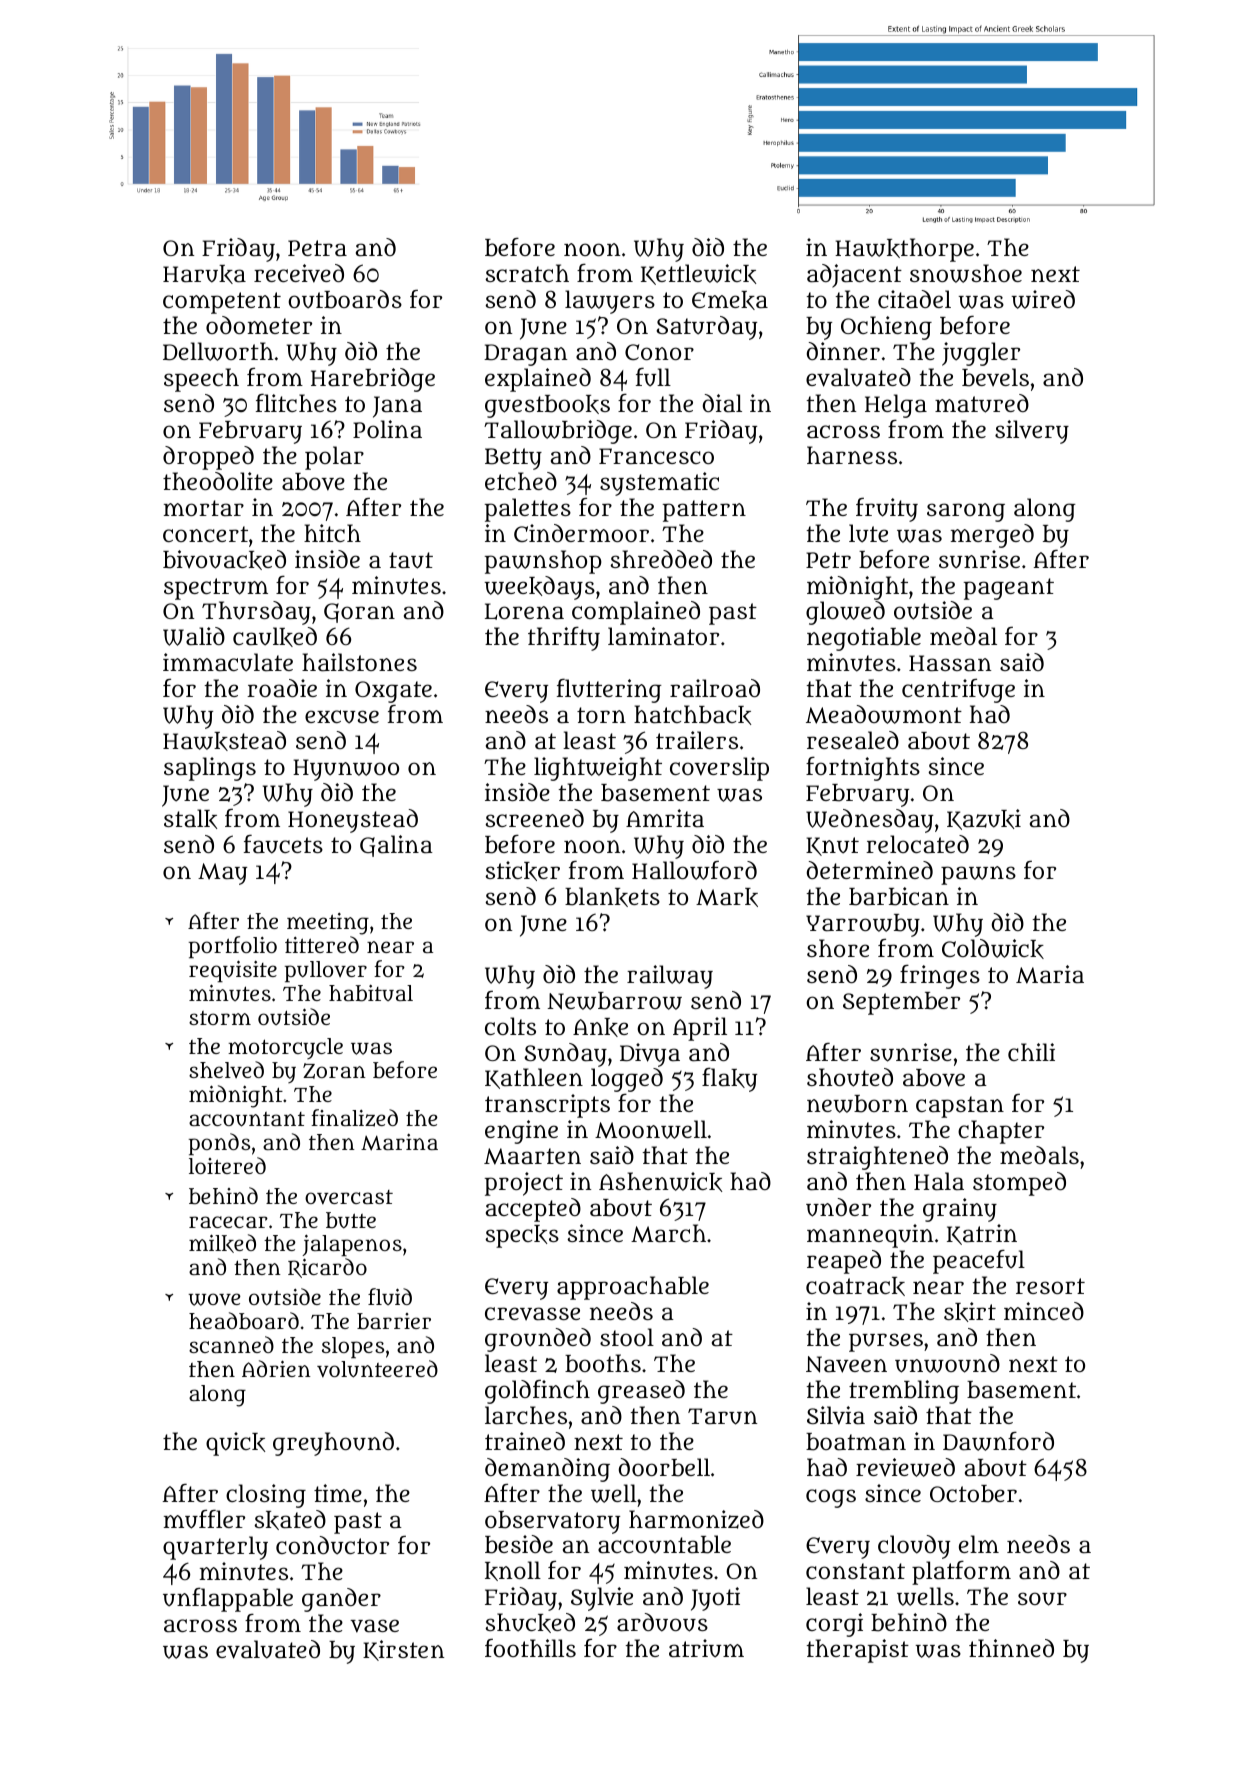 The height and width of the screenshot is (1778, 1257). I want to click on foothills, so click(530, 1648).
